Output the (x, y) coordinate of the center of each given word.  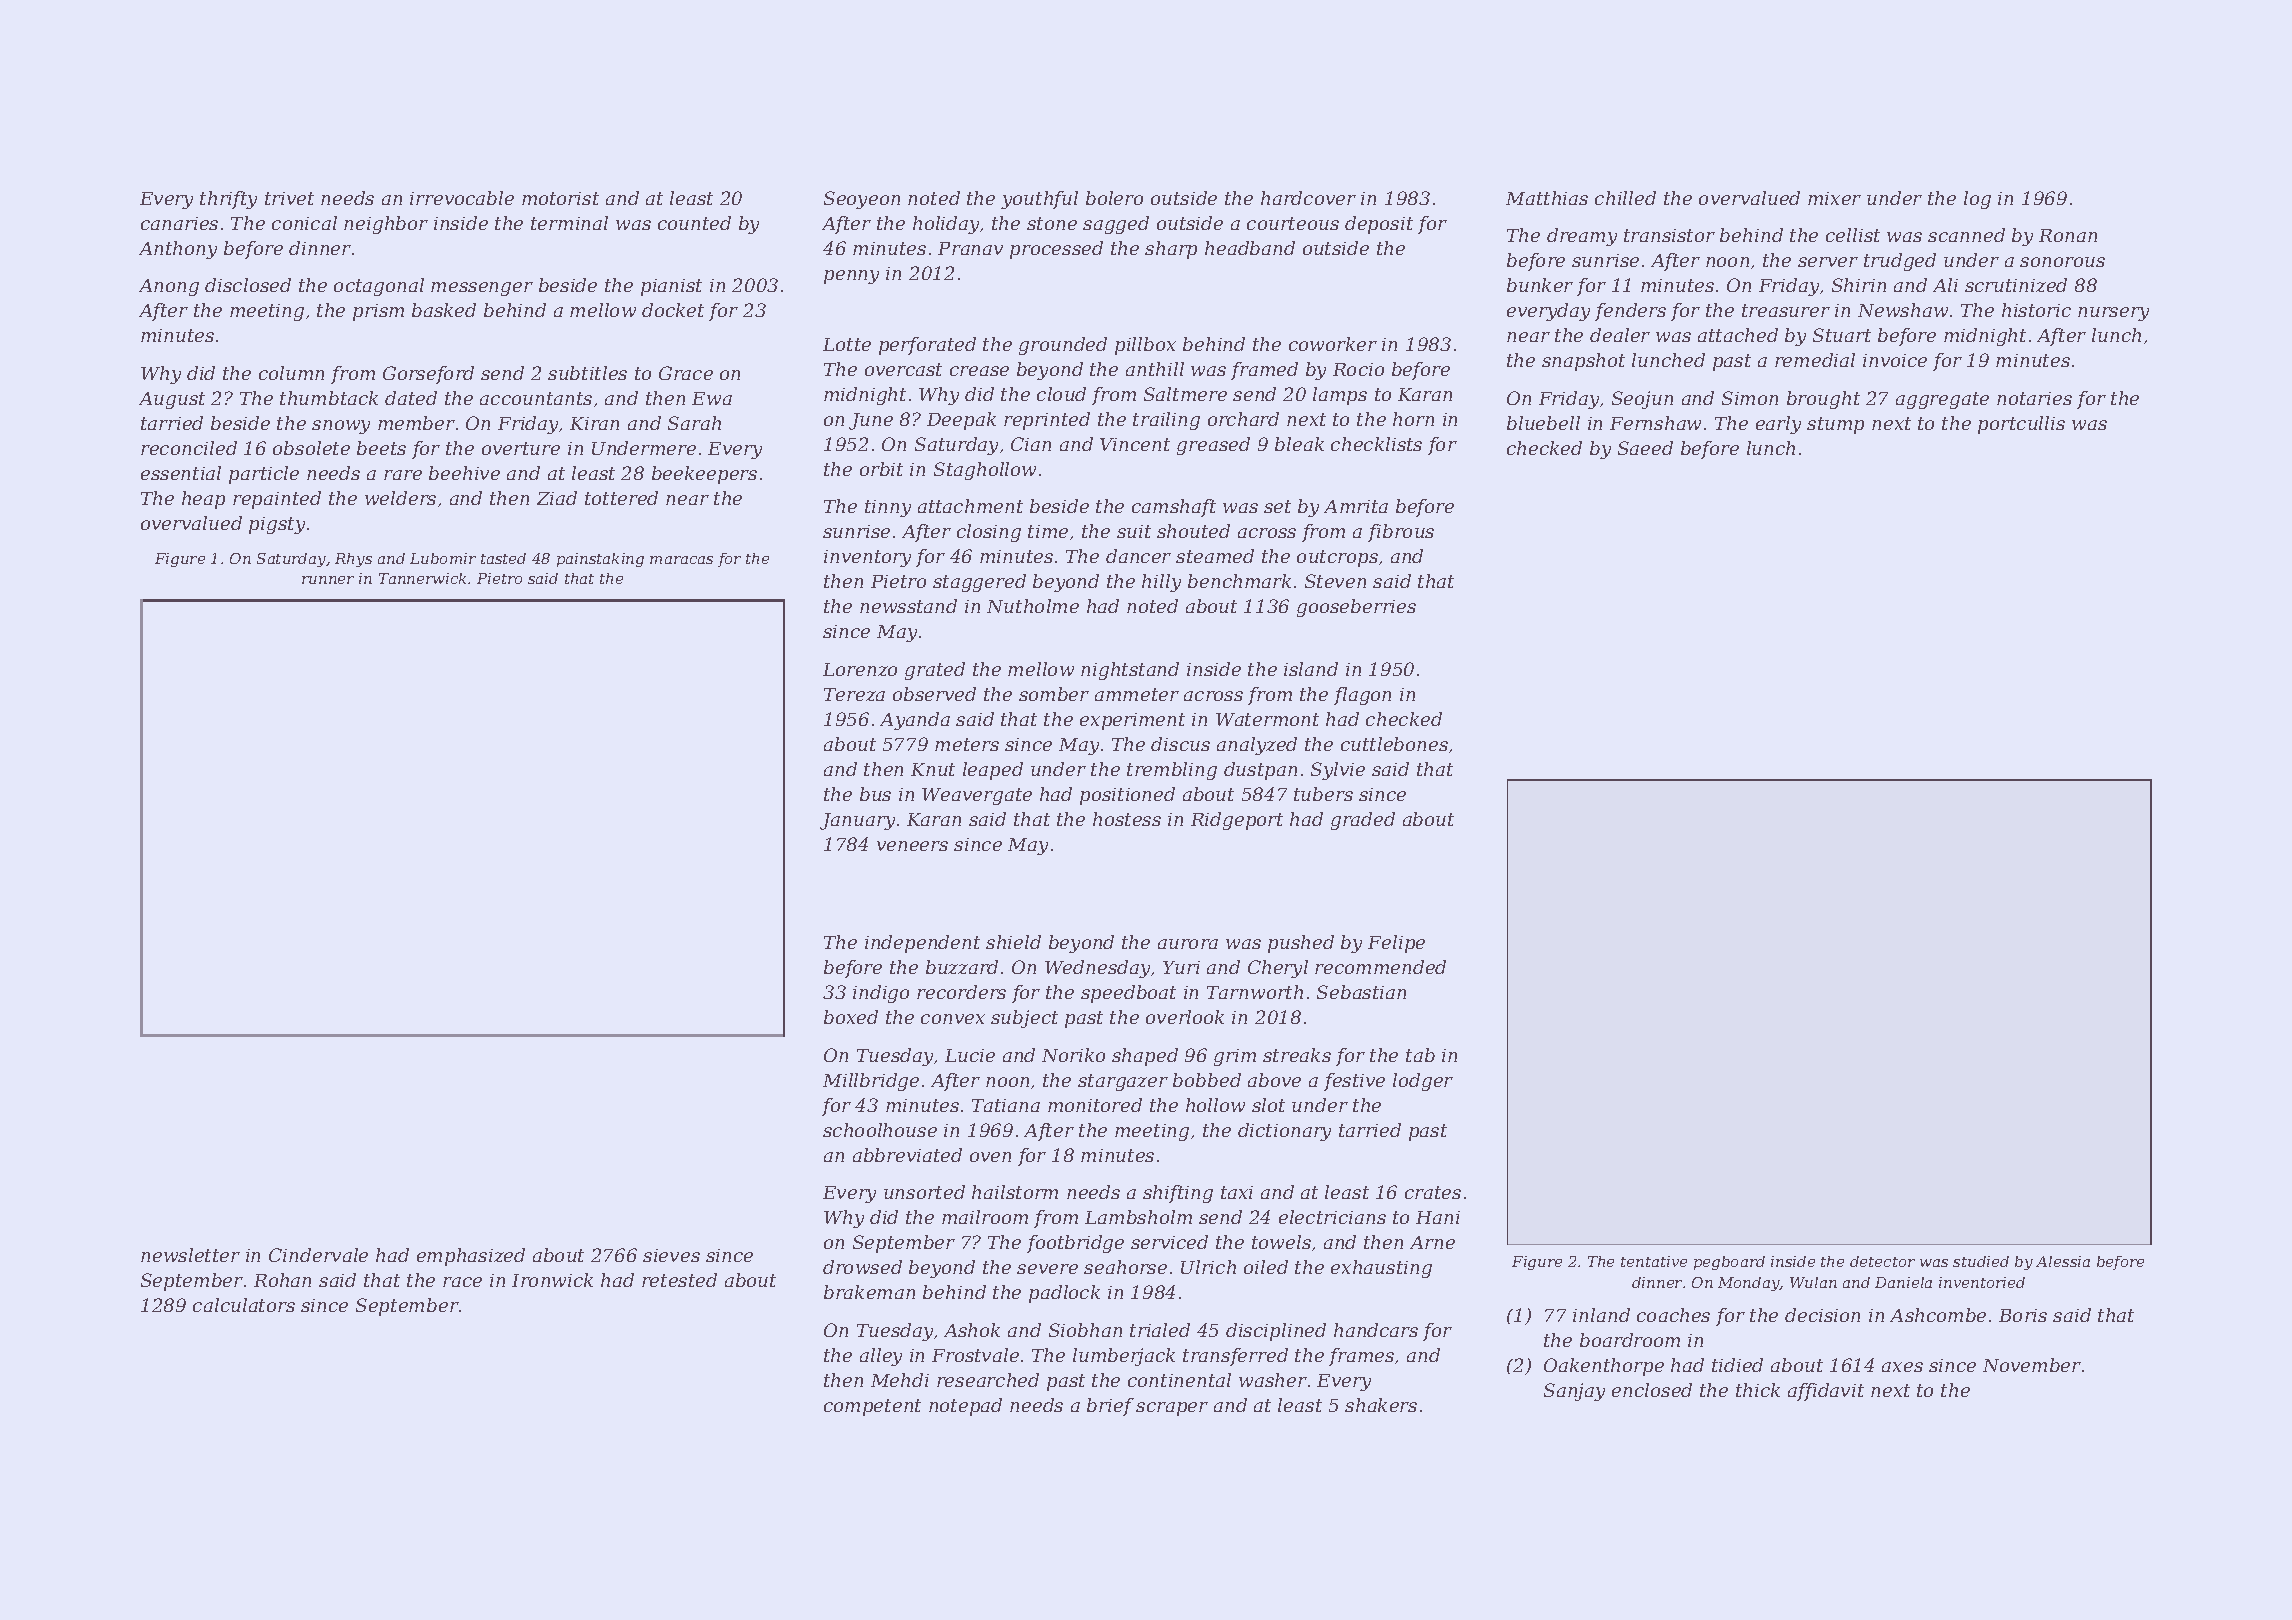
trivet (289, 198)
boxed (851, 1017)
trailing (1166, 421)
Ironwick (552, 1280)
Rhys (353, 560)
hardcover (1308, 198)
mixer (1834, 198)
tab (1420, 1055)
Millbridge (871, 1082)
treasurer (1786, 310)
